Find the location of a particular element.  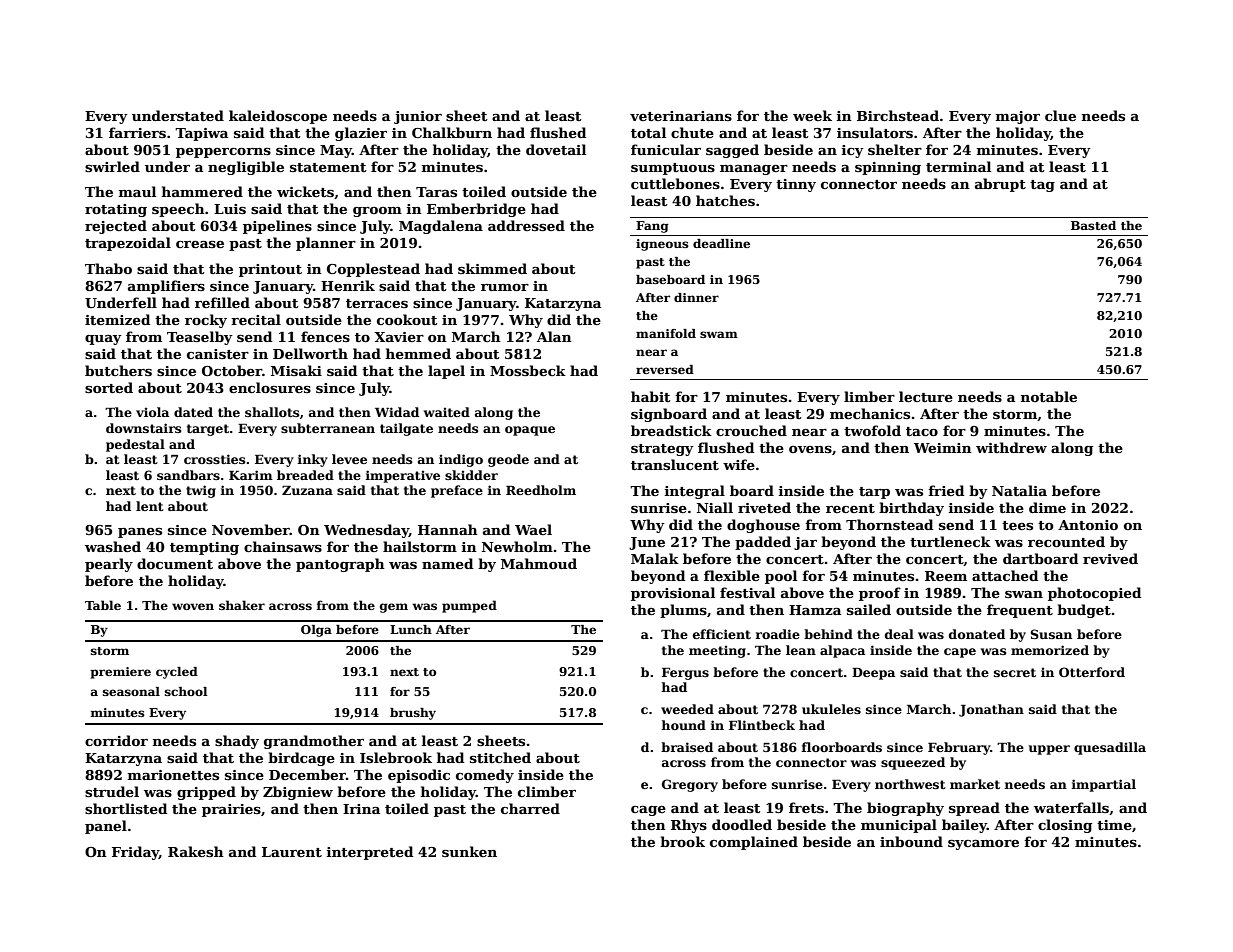

abrupt is located at coordinates (1000, 185).
